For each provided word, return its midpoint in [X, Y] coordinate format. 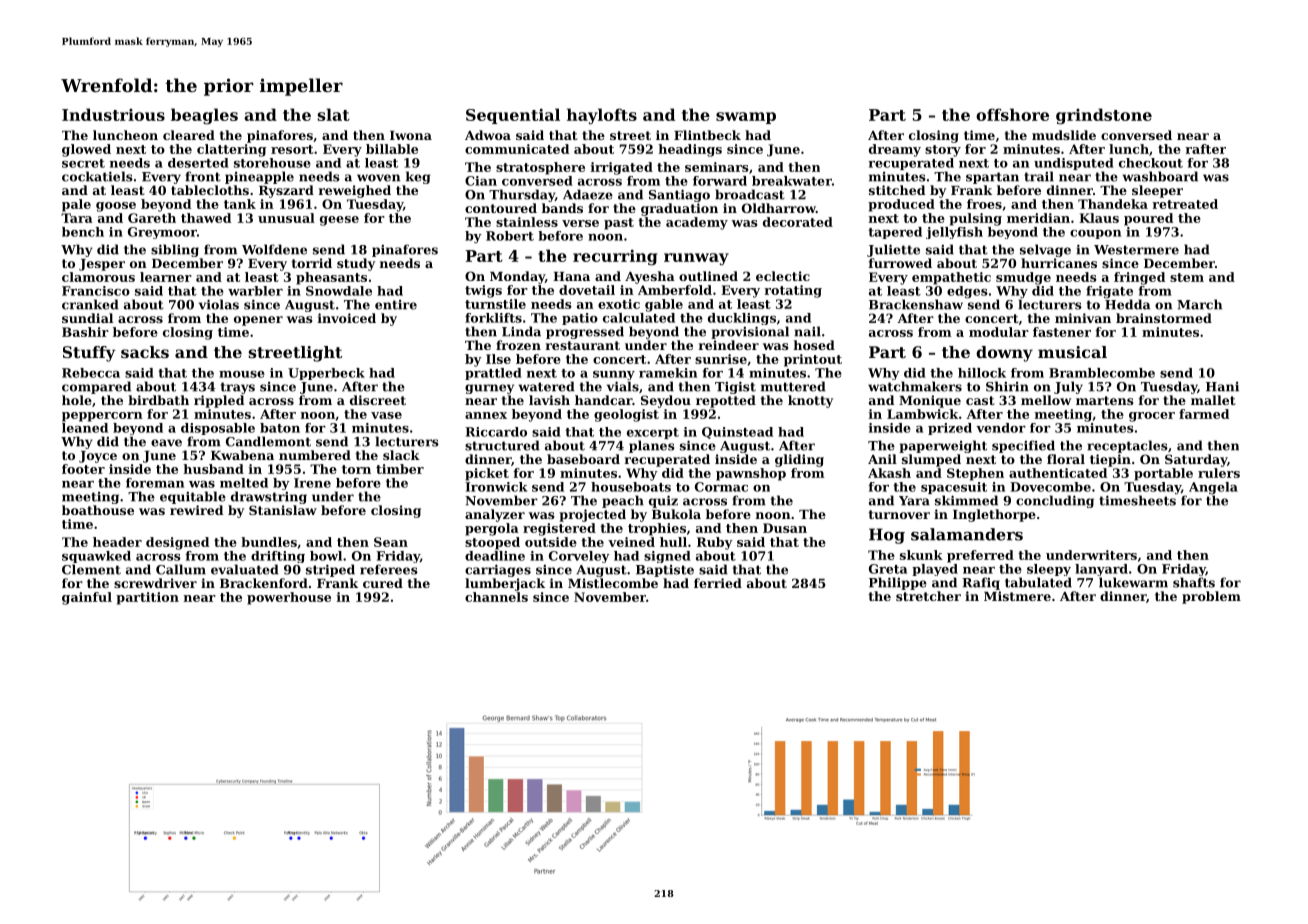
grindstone [1104, 116]
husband [213, 469]
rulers [1219, 473]
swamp [746, 118]
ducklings [742, 319]
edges [967, 292]
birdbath [158, 400]
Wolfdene [274, 249]
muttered [793, 386]
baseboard [583, 459]
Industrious [113, 114]
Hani [1222, 387]
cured [383, 583]
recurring [615, 257]
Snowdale [339, 291]
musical [1072, 352]
